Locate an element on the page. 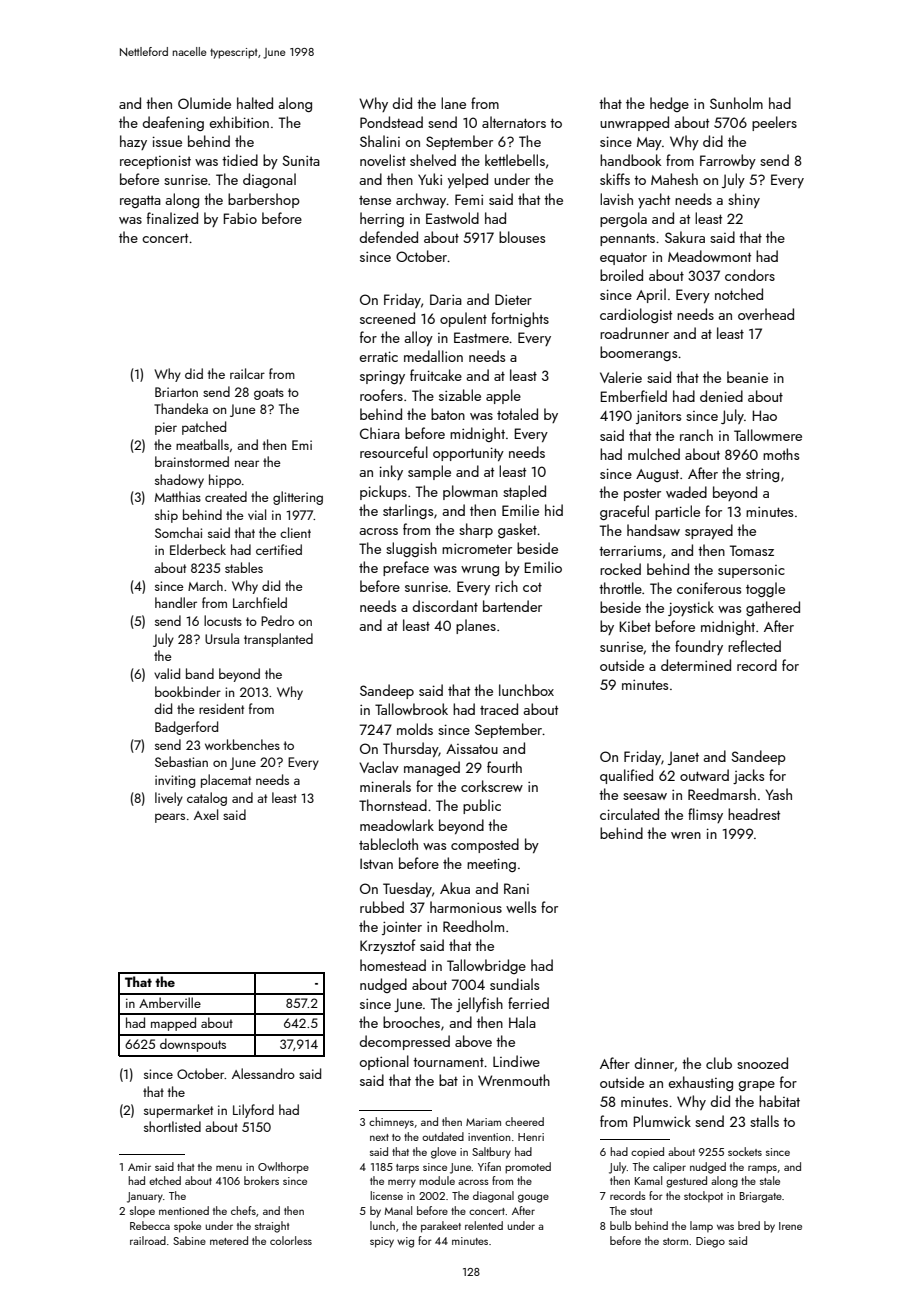 The width and height of the image is (924, 1308). Olumide is located at coordinates (204, 103).
